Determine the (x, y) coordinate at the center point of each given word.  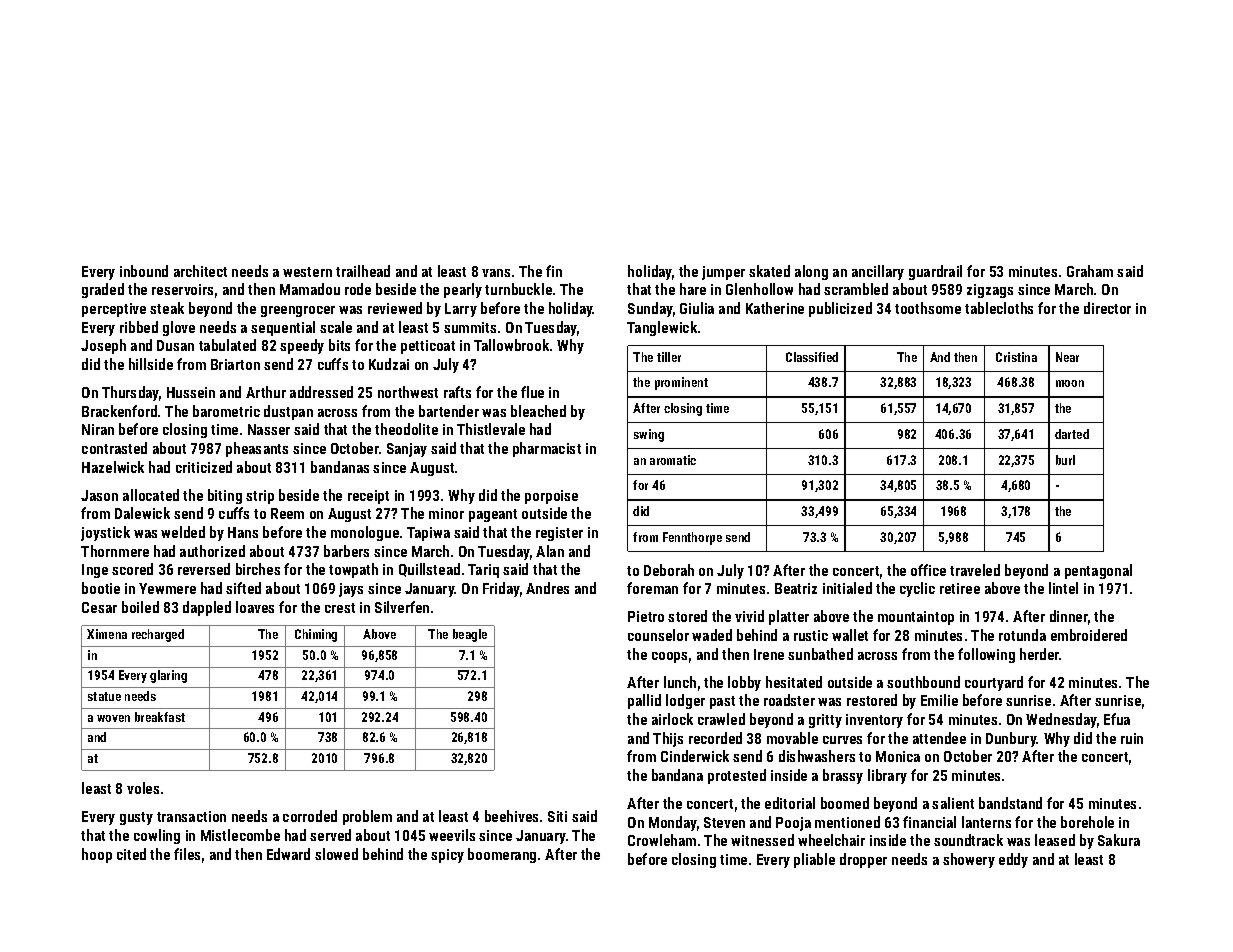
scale (336, 327)
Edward (288, 854)
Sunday (650, 309)
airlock (672, 719)
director (1107, 308)
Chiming (316, 635)
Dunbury (1011, 739)
